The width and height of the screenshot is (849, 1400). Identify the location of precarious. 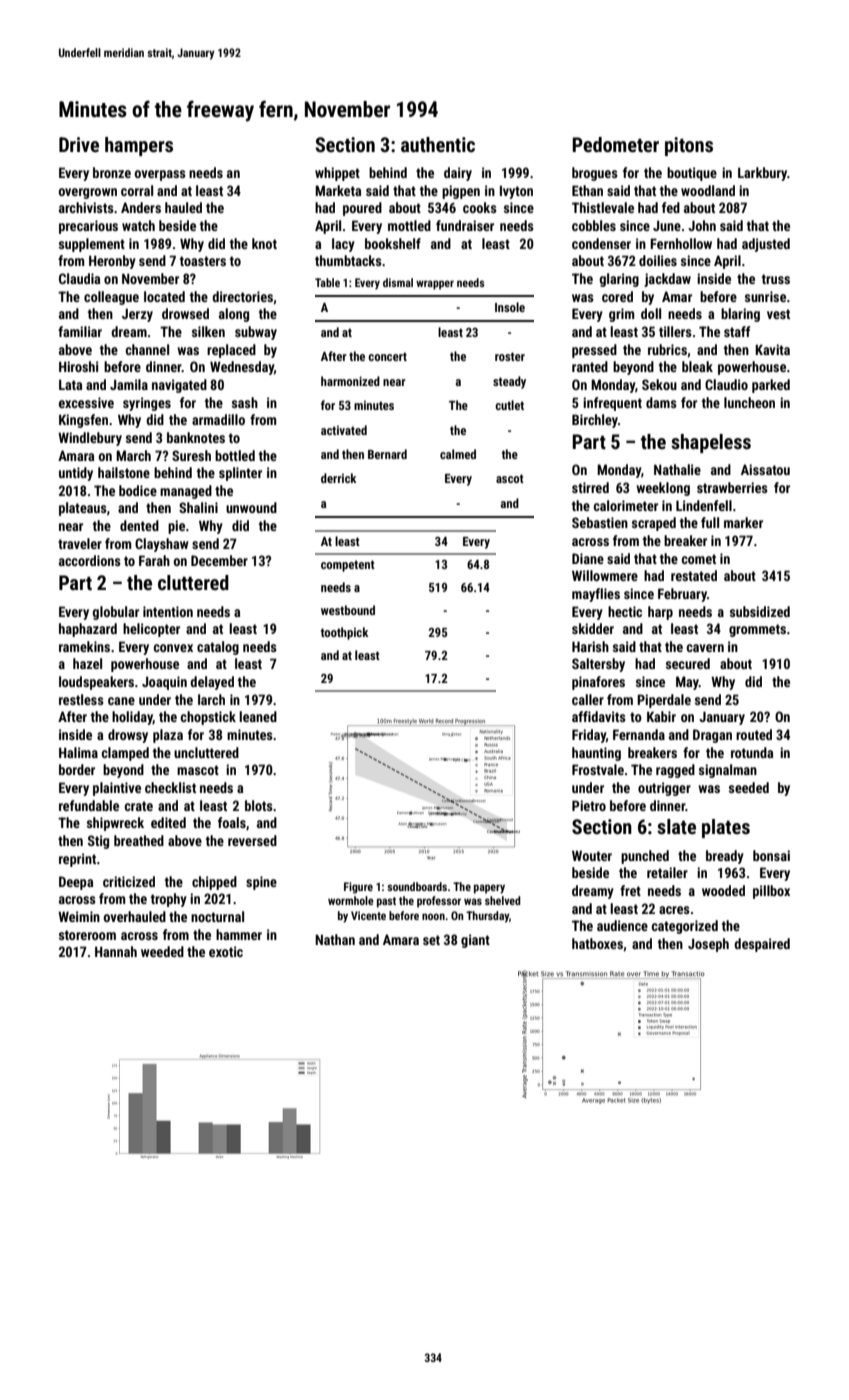
(88, 227).
